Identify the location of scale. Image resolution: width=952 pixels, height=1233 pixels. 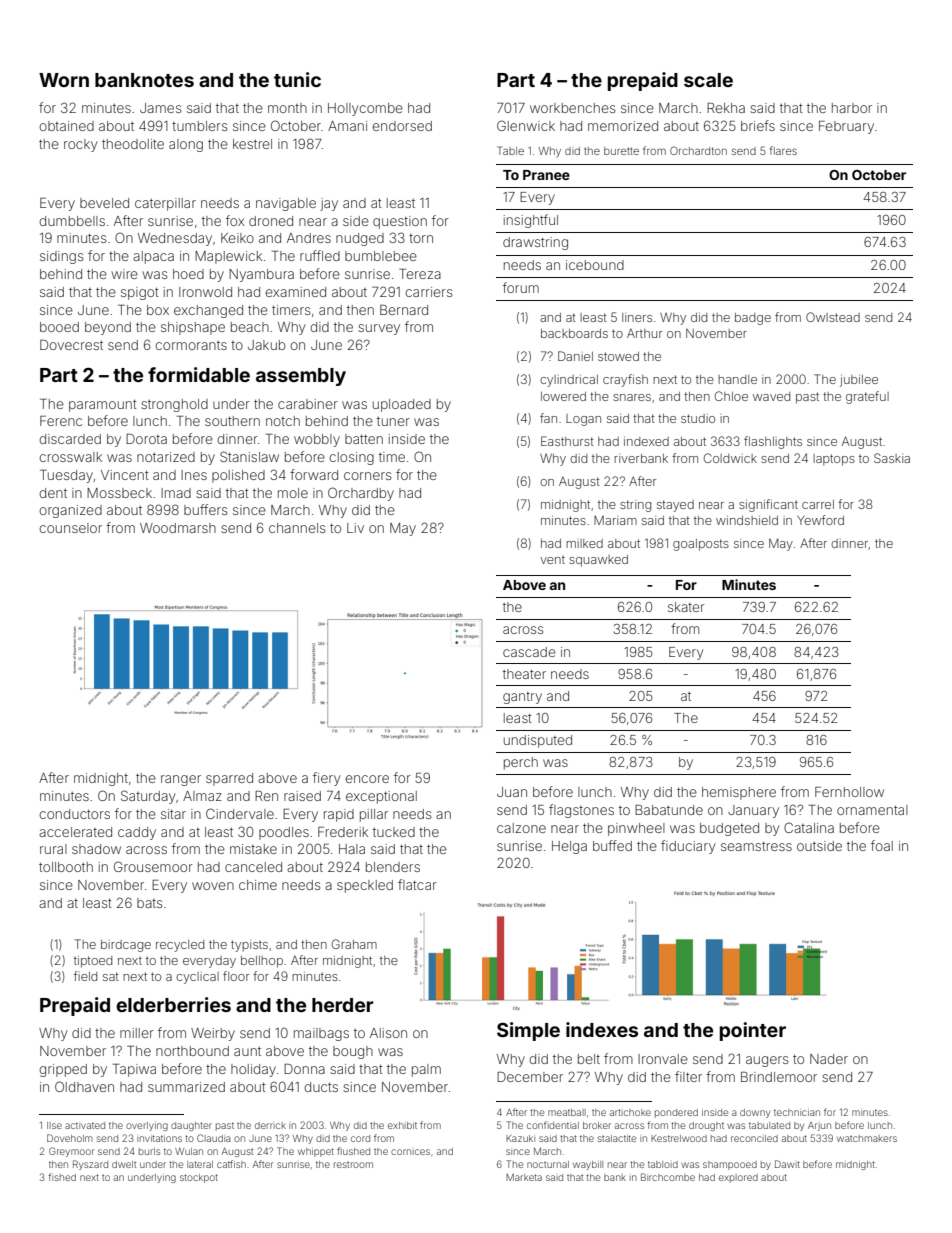
(708, 80).
